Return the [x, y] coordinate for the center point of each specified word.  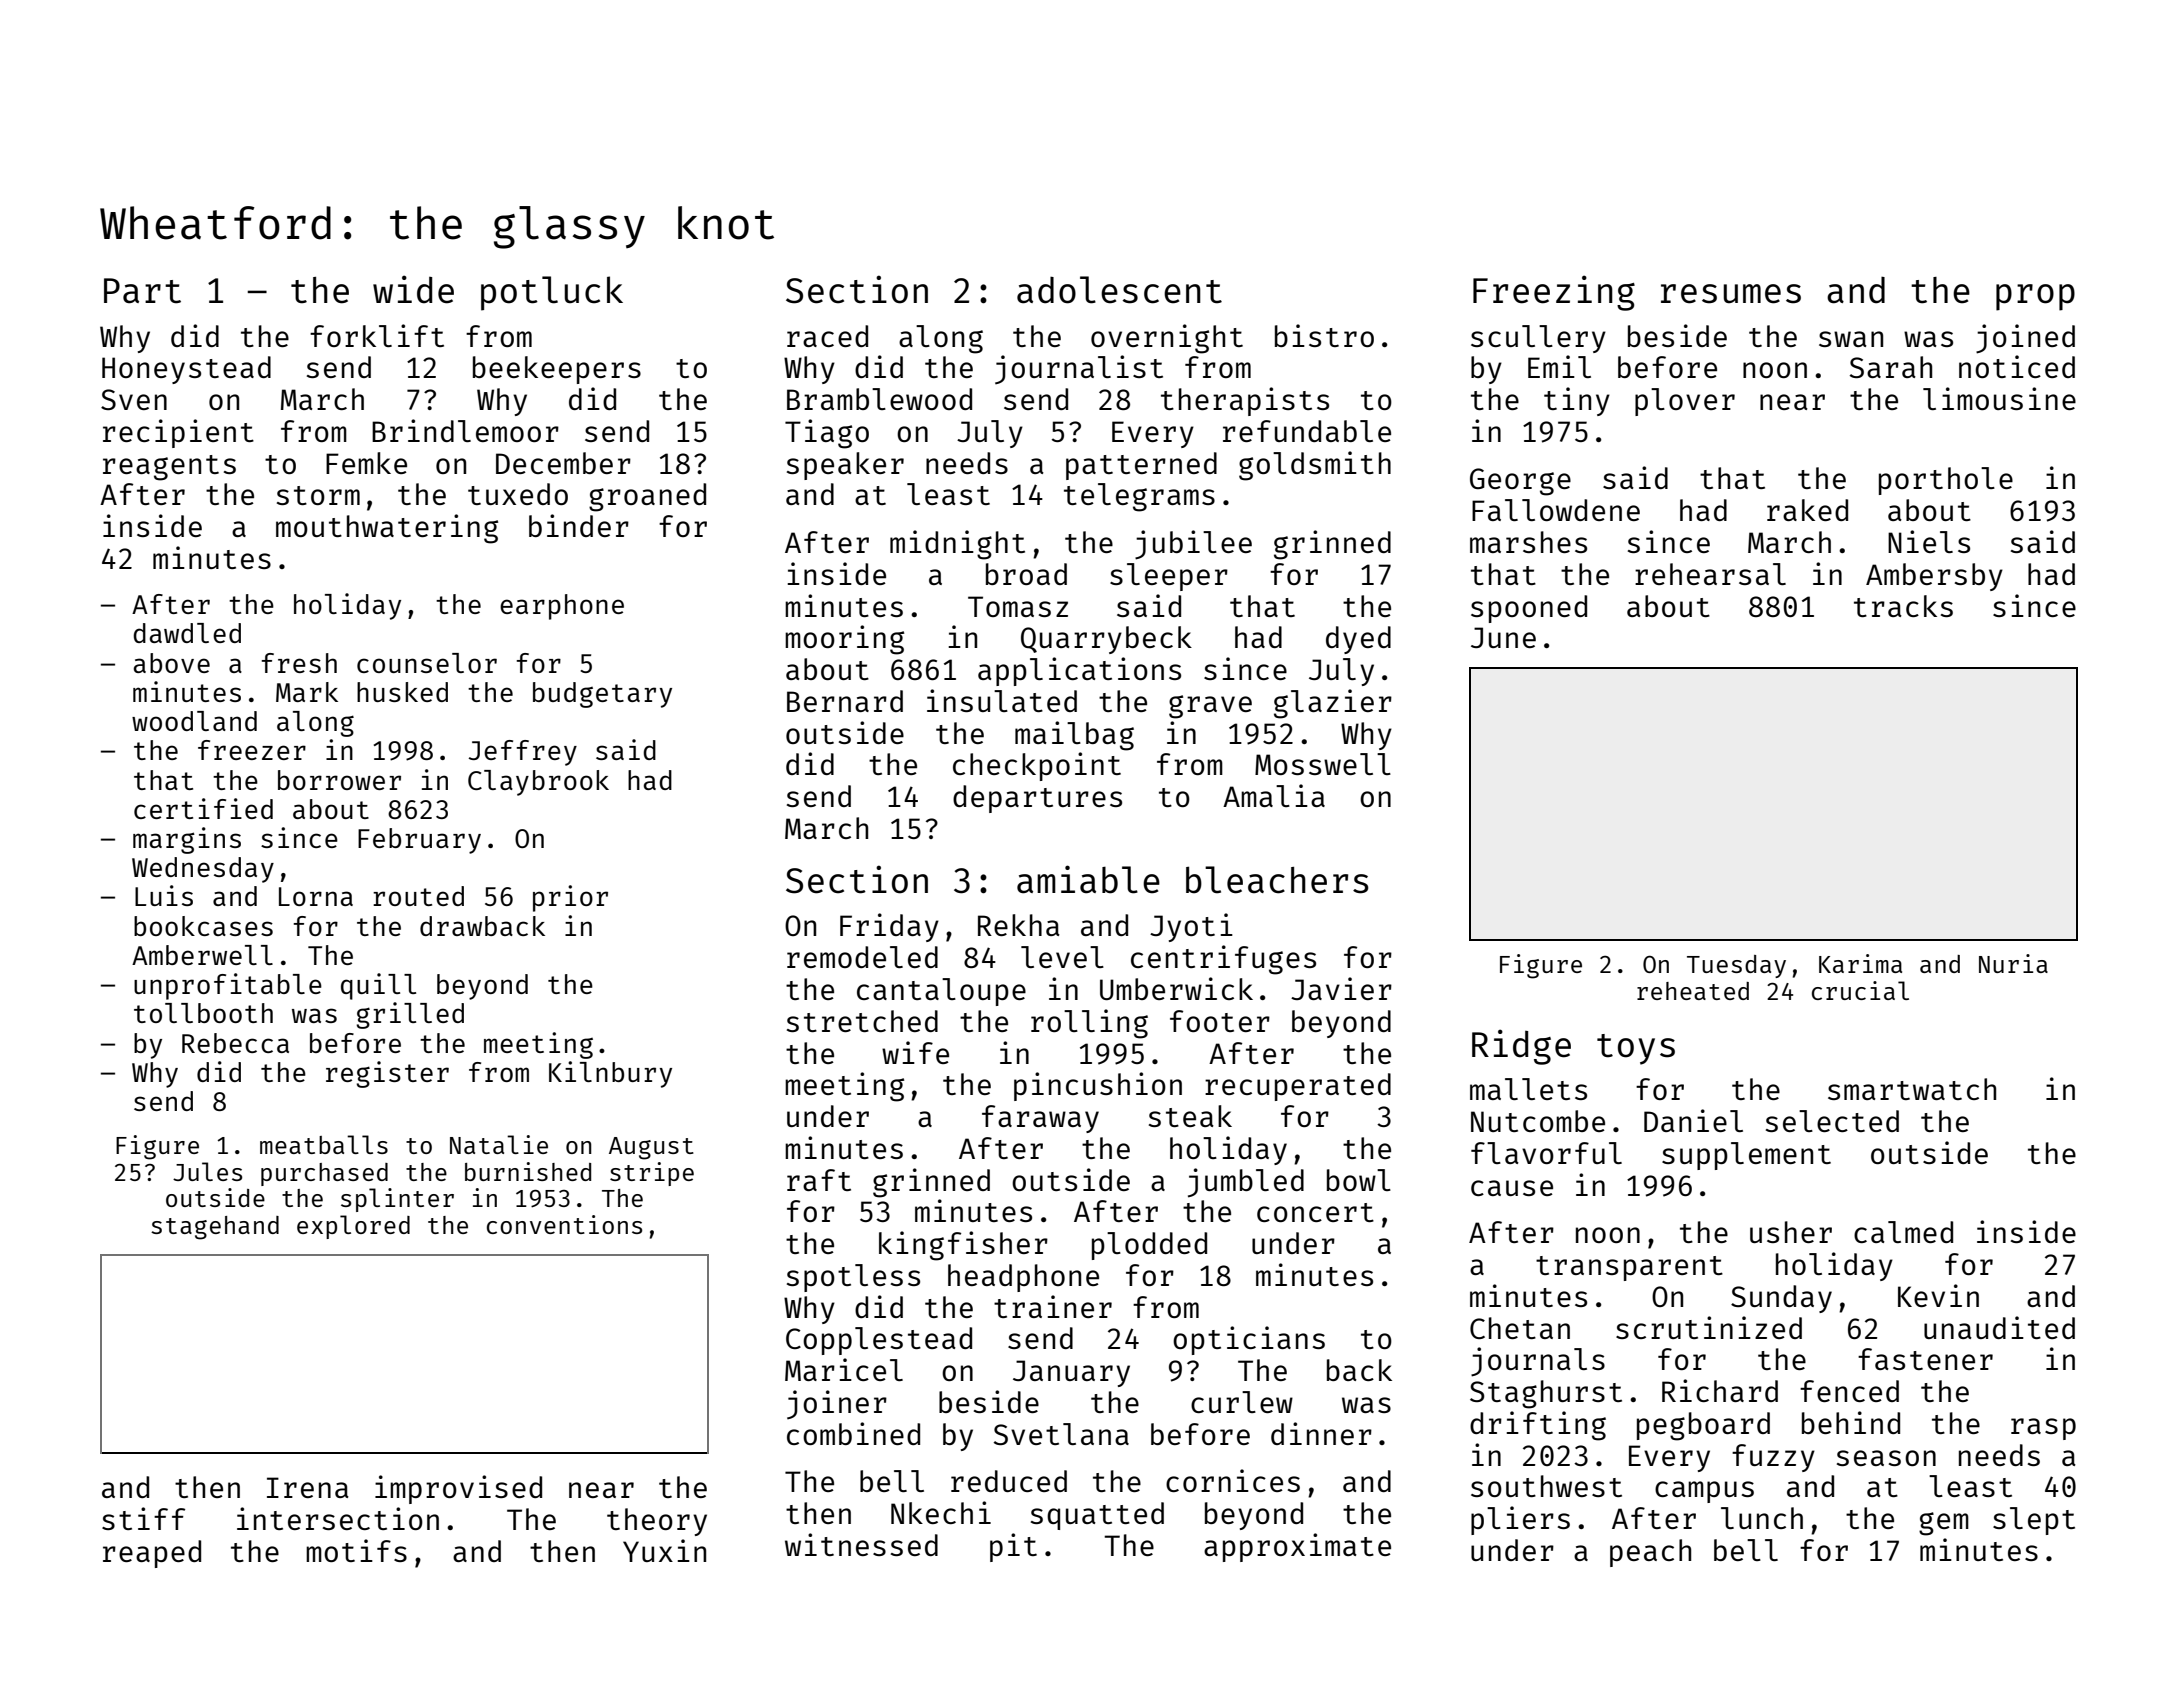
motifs [356, 1550]
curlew [1242, 1402]
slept [2034, 1521]
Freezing [1554, 293]
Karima [1860, 963]
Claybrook [538, 783]
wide [413, 289]
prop [2035, 297]
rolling [1089, 1024]
